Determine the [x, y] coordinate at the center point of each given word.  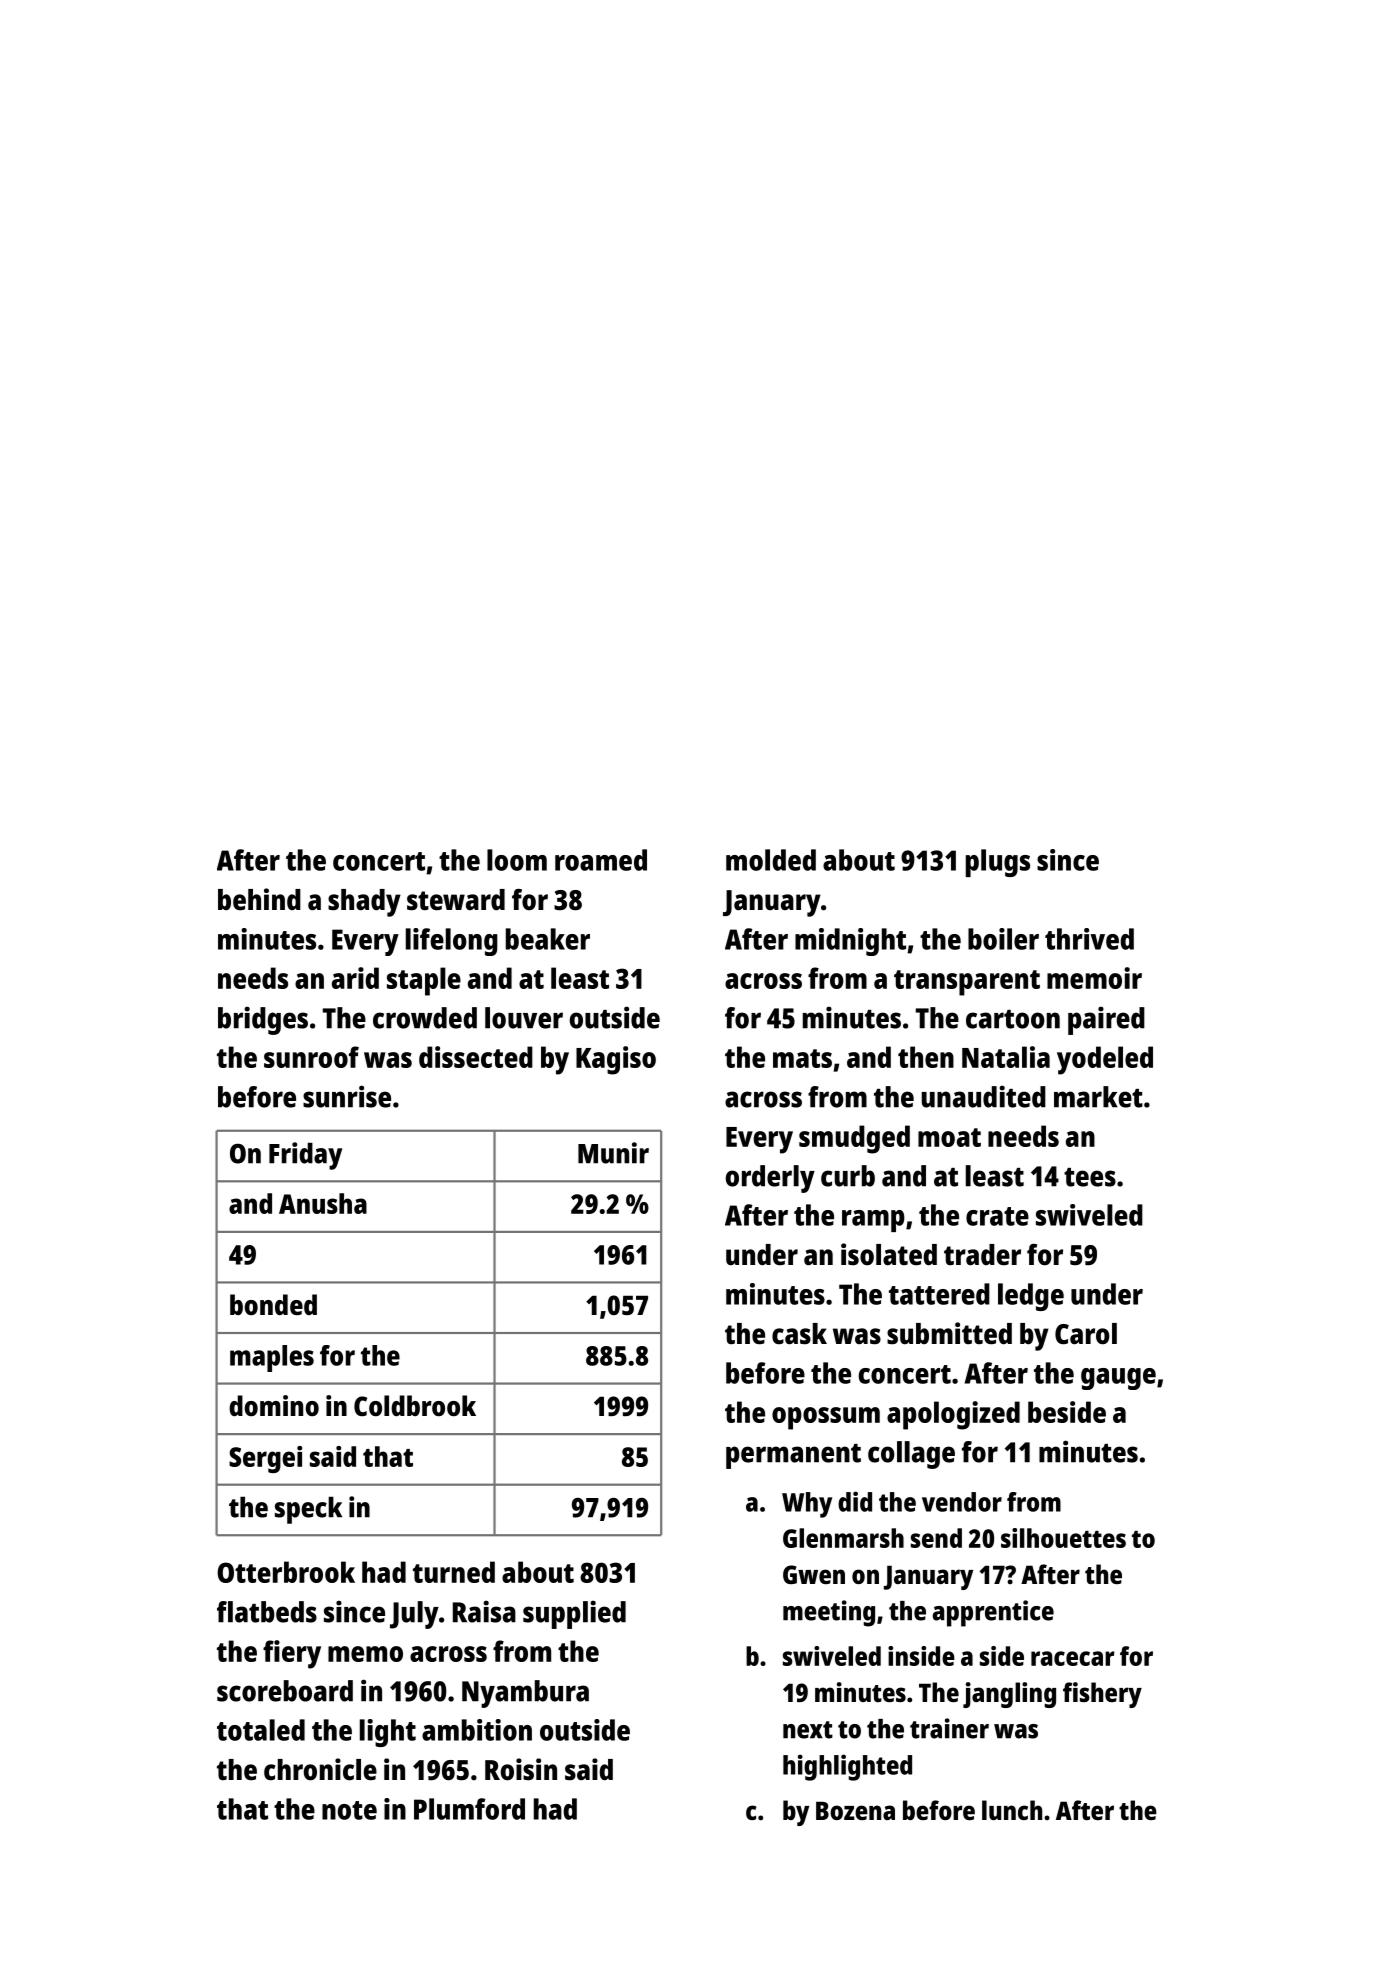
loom [517, 860]
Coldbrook [415, 1405]
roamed [601, 860]
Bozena [855, 1810]
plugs [998, 863]
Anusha [323, 1203]
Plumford [469, 1809]
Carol [1086, 1334]
